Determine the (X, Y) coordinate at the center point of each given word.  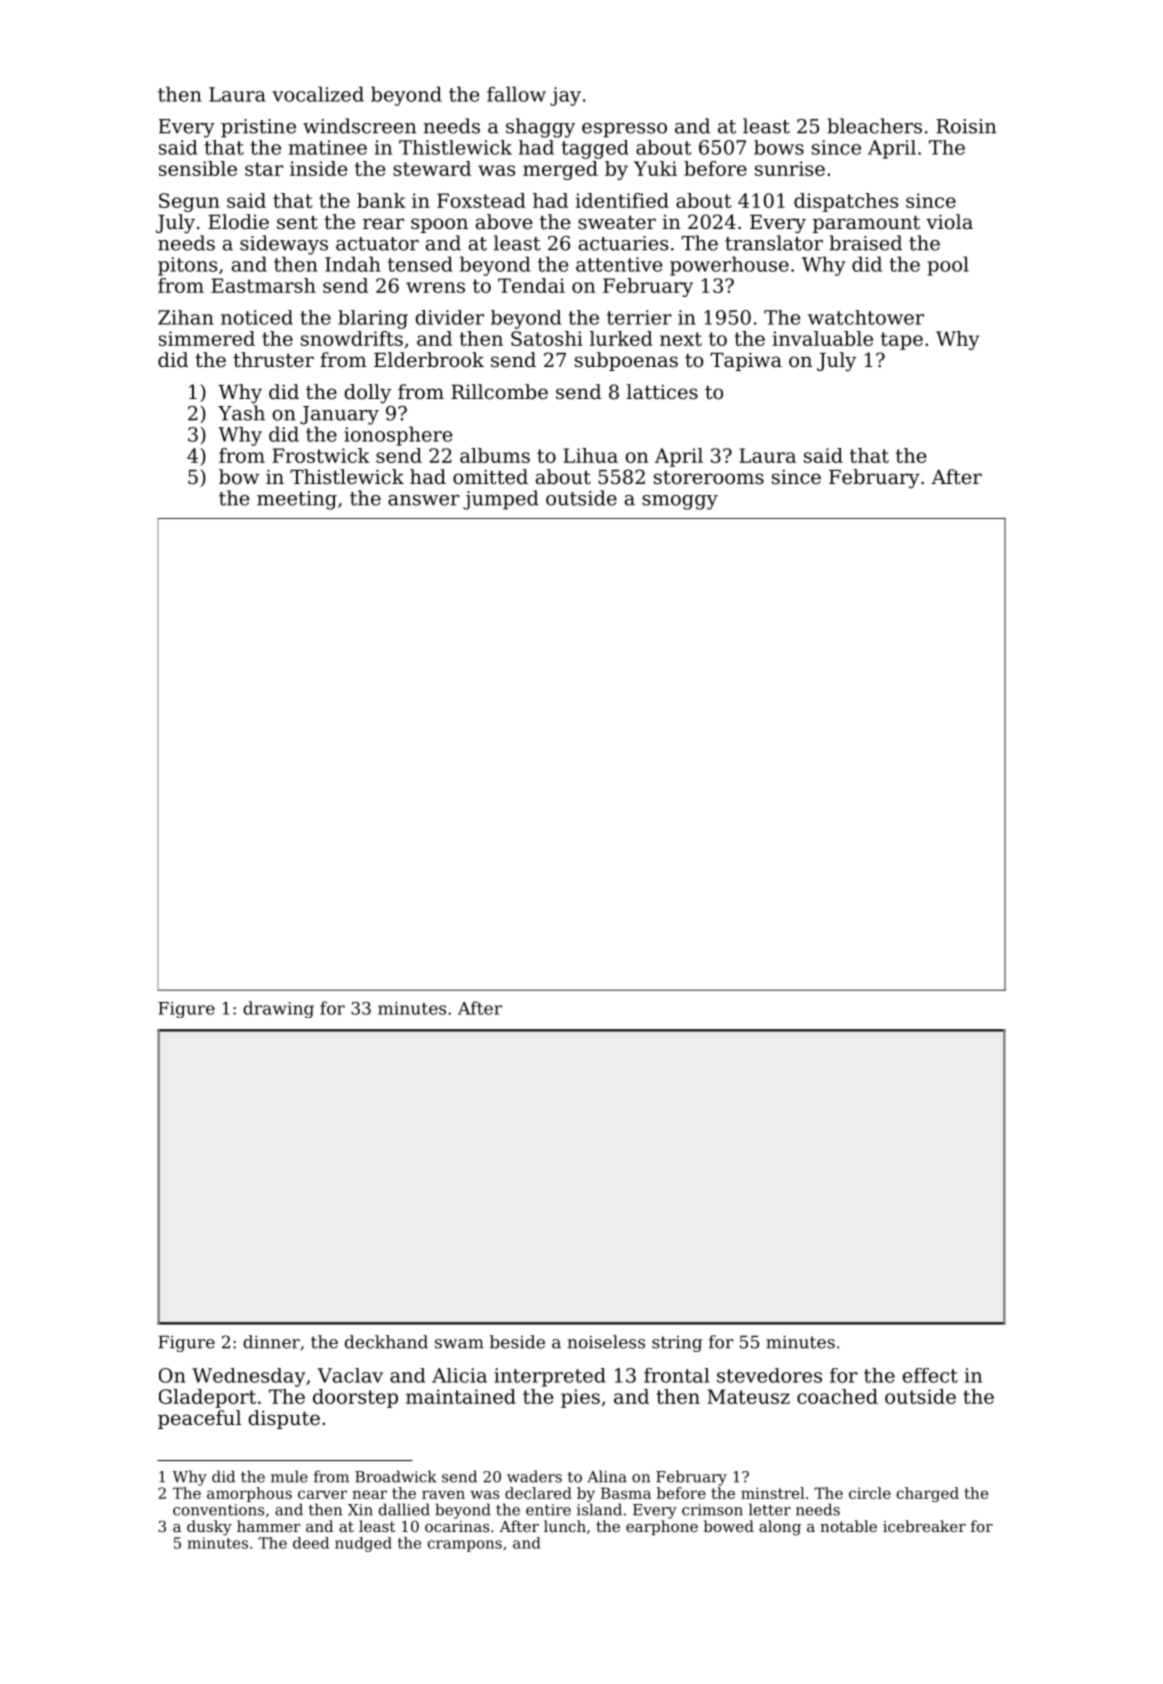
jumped (501, 500)
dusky (209, 1528)
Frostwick (321, 455)
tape (902, 341)
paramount (866, 224)
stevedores (769, 1375)
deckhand (386, 1342)
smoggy (680, 502)
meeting (297, 500)
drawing (278, 1009)
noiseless (606, 1342)
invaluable (823, 338)
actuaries (623, 243)
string (677, 1344)
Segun (189, 202)
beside (517, 1342)
